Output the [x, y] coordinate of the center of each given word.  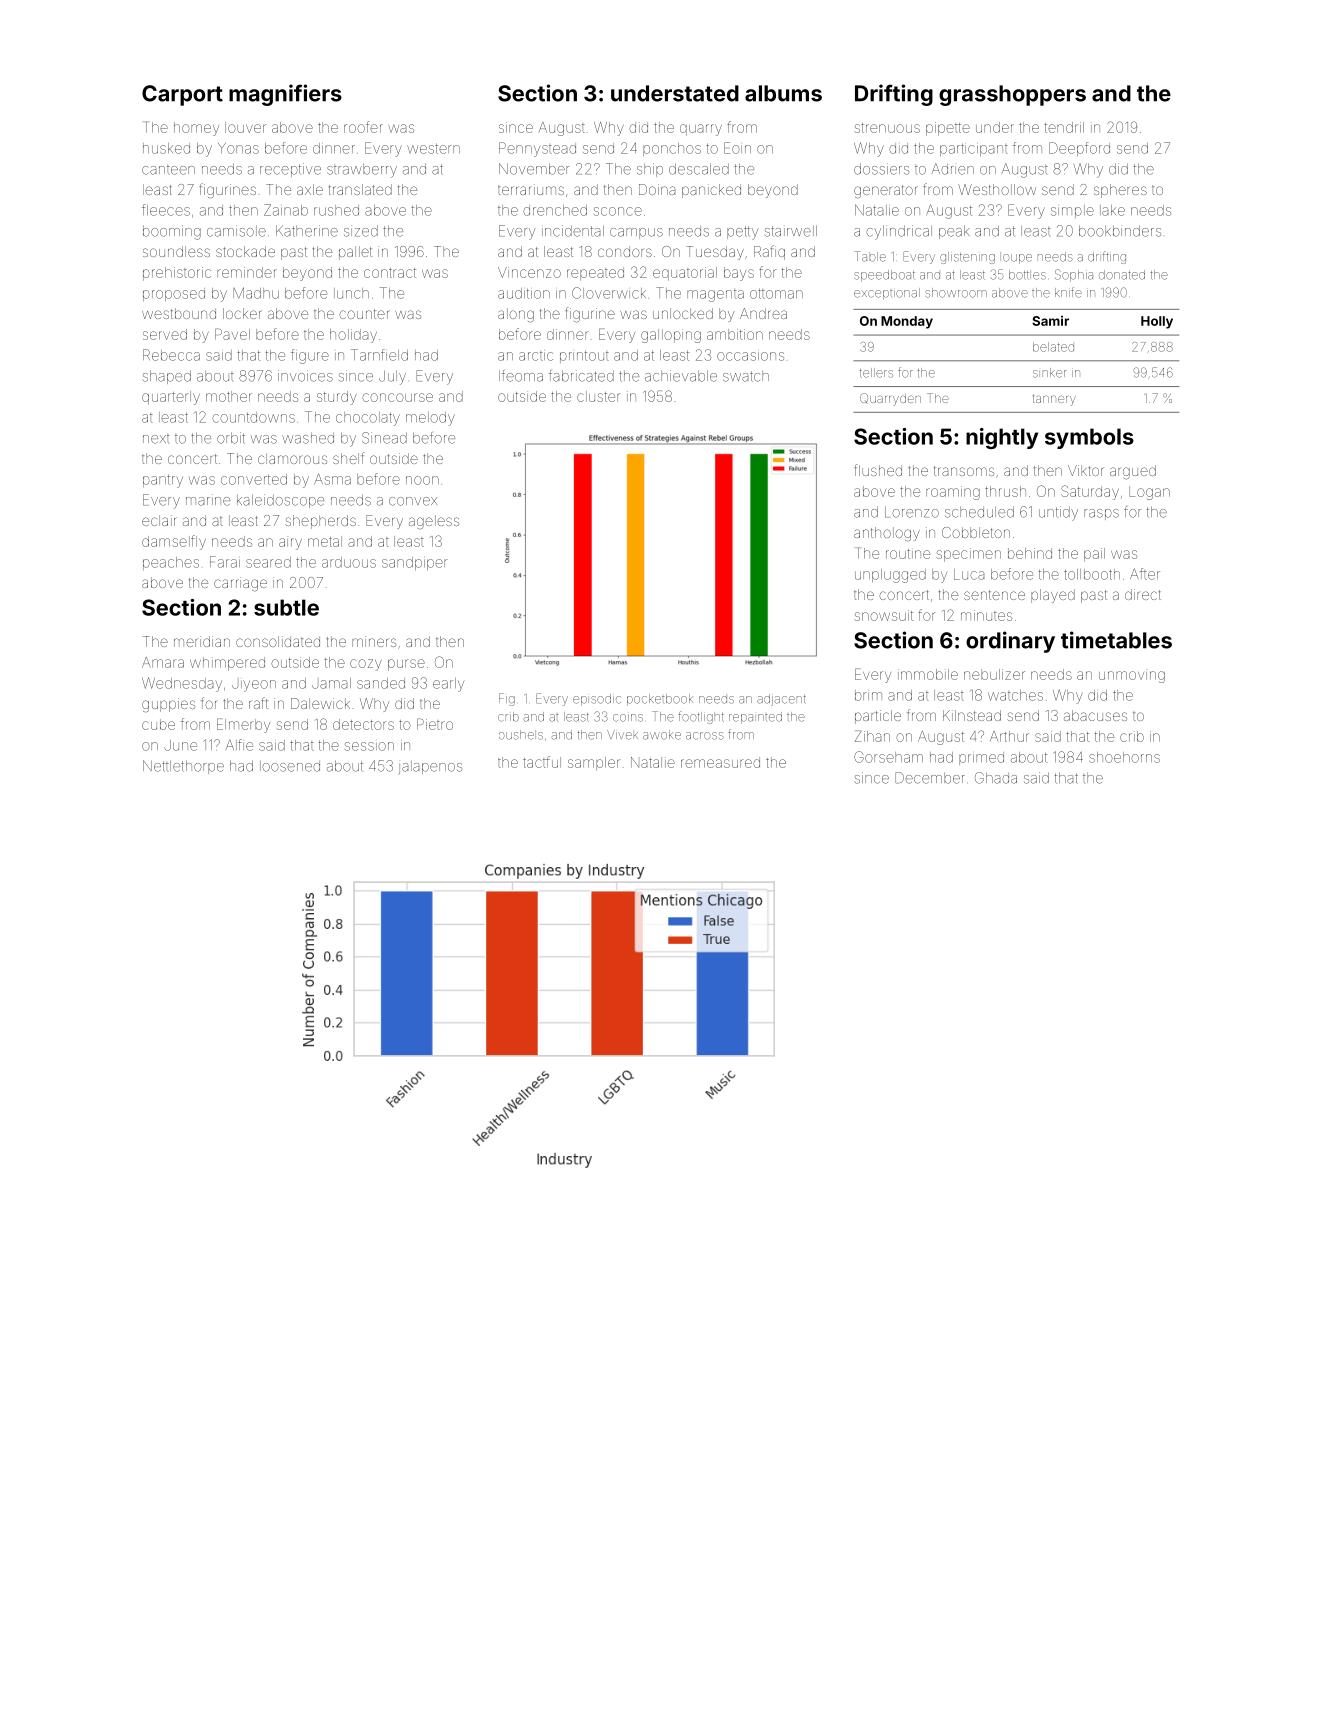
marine [208, 501]
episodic [597, 700]
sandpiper [414, 563]
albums [783, 93]
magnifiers [285, 95]
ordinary [1010, 642]
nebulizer [994, 674]
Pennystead [537, 149]
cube [158, 724]
